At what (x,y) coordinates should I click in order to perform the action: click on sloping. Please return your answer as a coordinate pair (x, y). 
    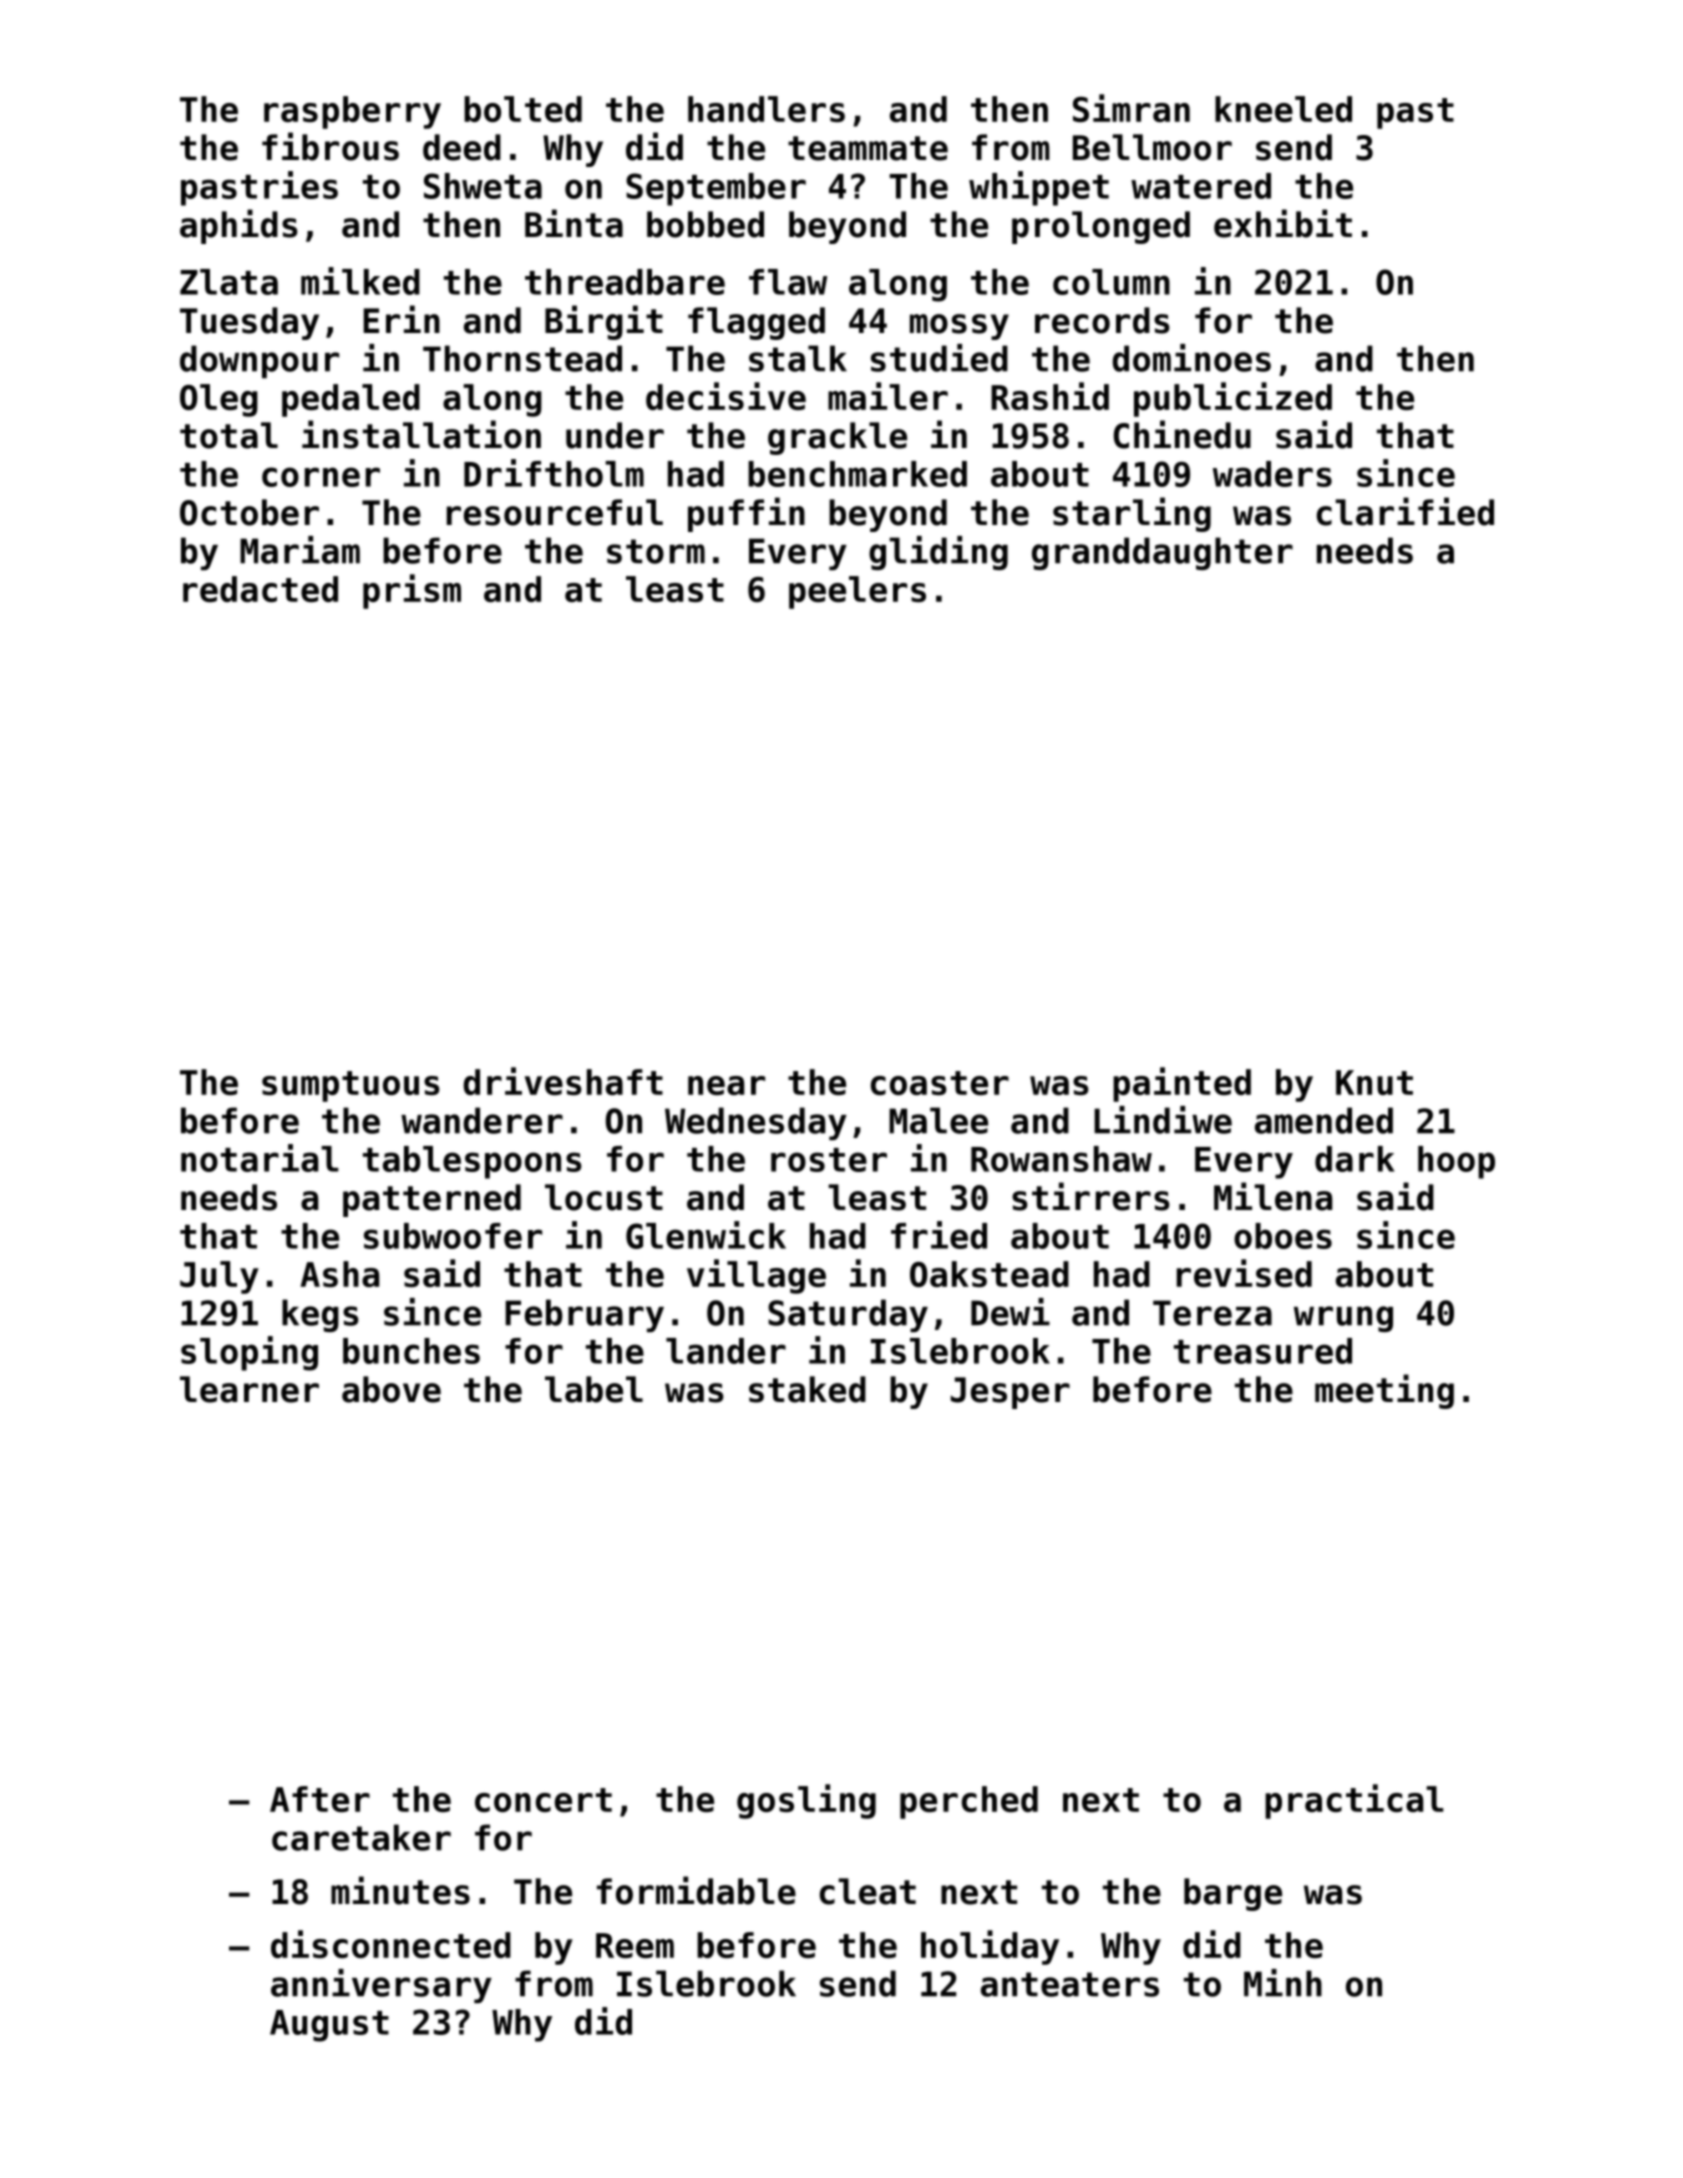
    Looking at the image, I should click on (249, 1353).
